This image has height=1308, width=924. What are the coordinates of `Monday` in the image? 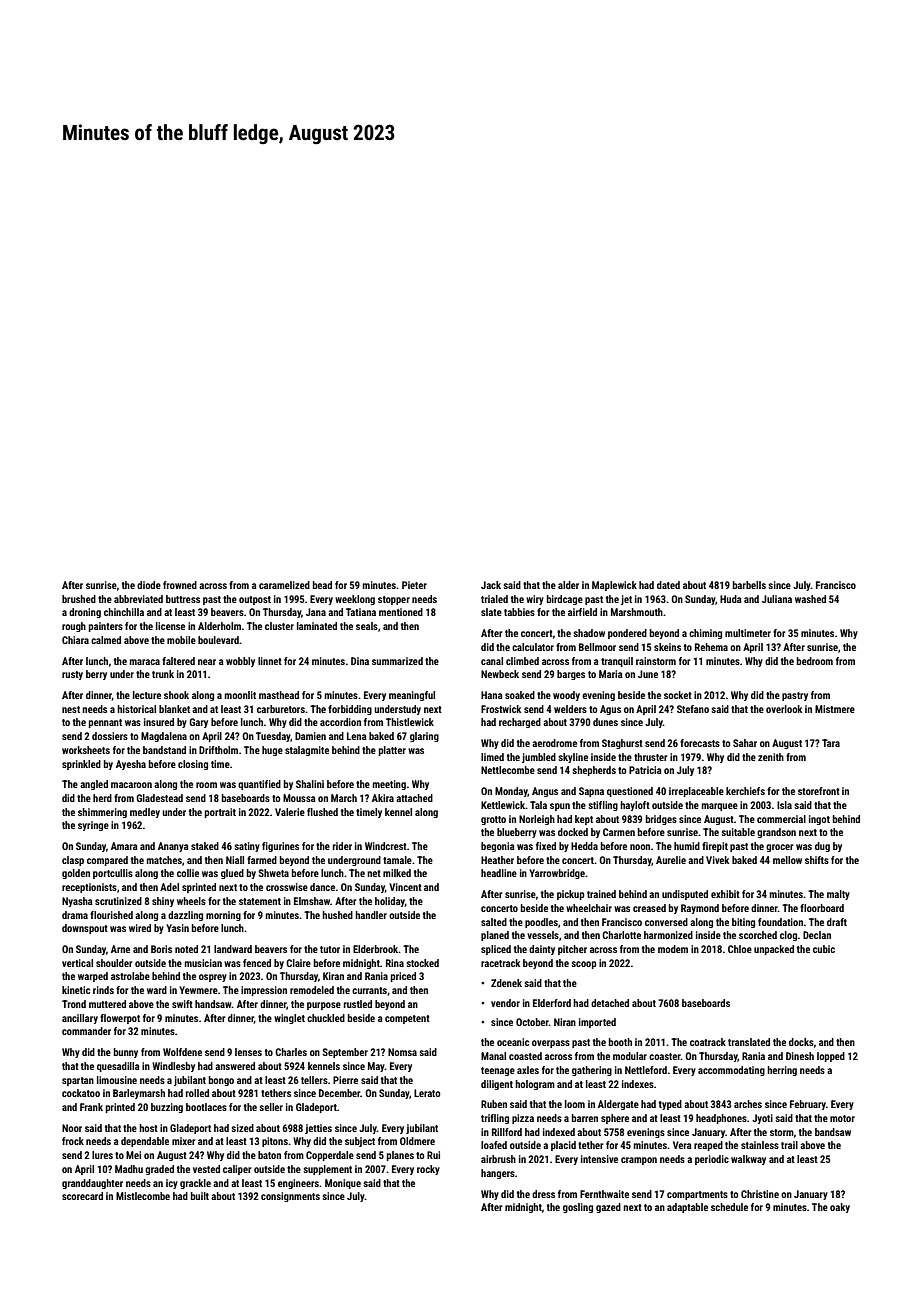 It's located at (511, 792).
